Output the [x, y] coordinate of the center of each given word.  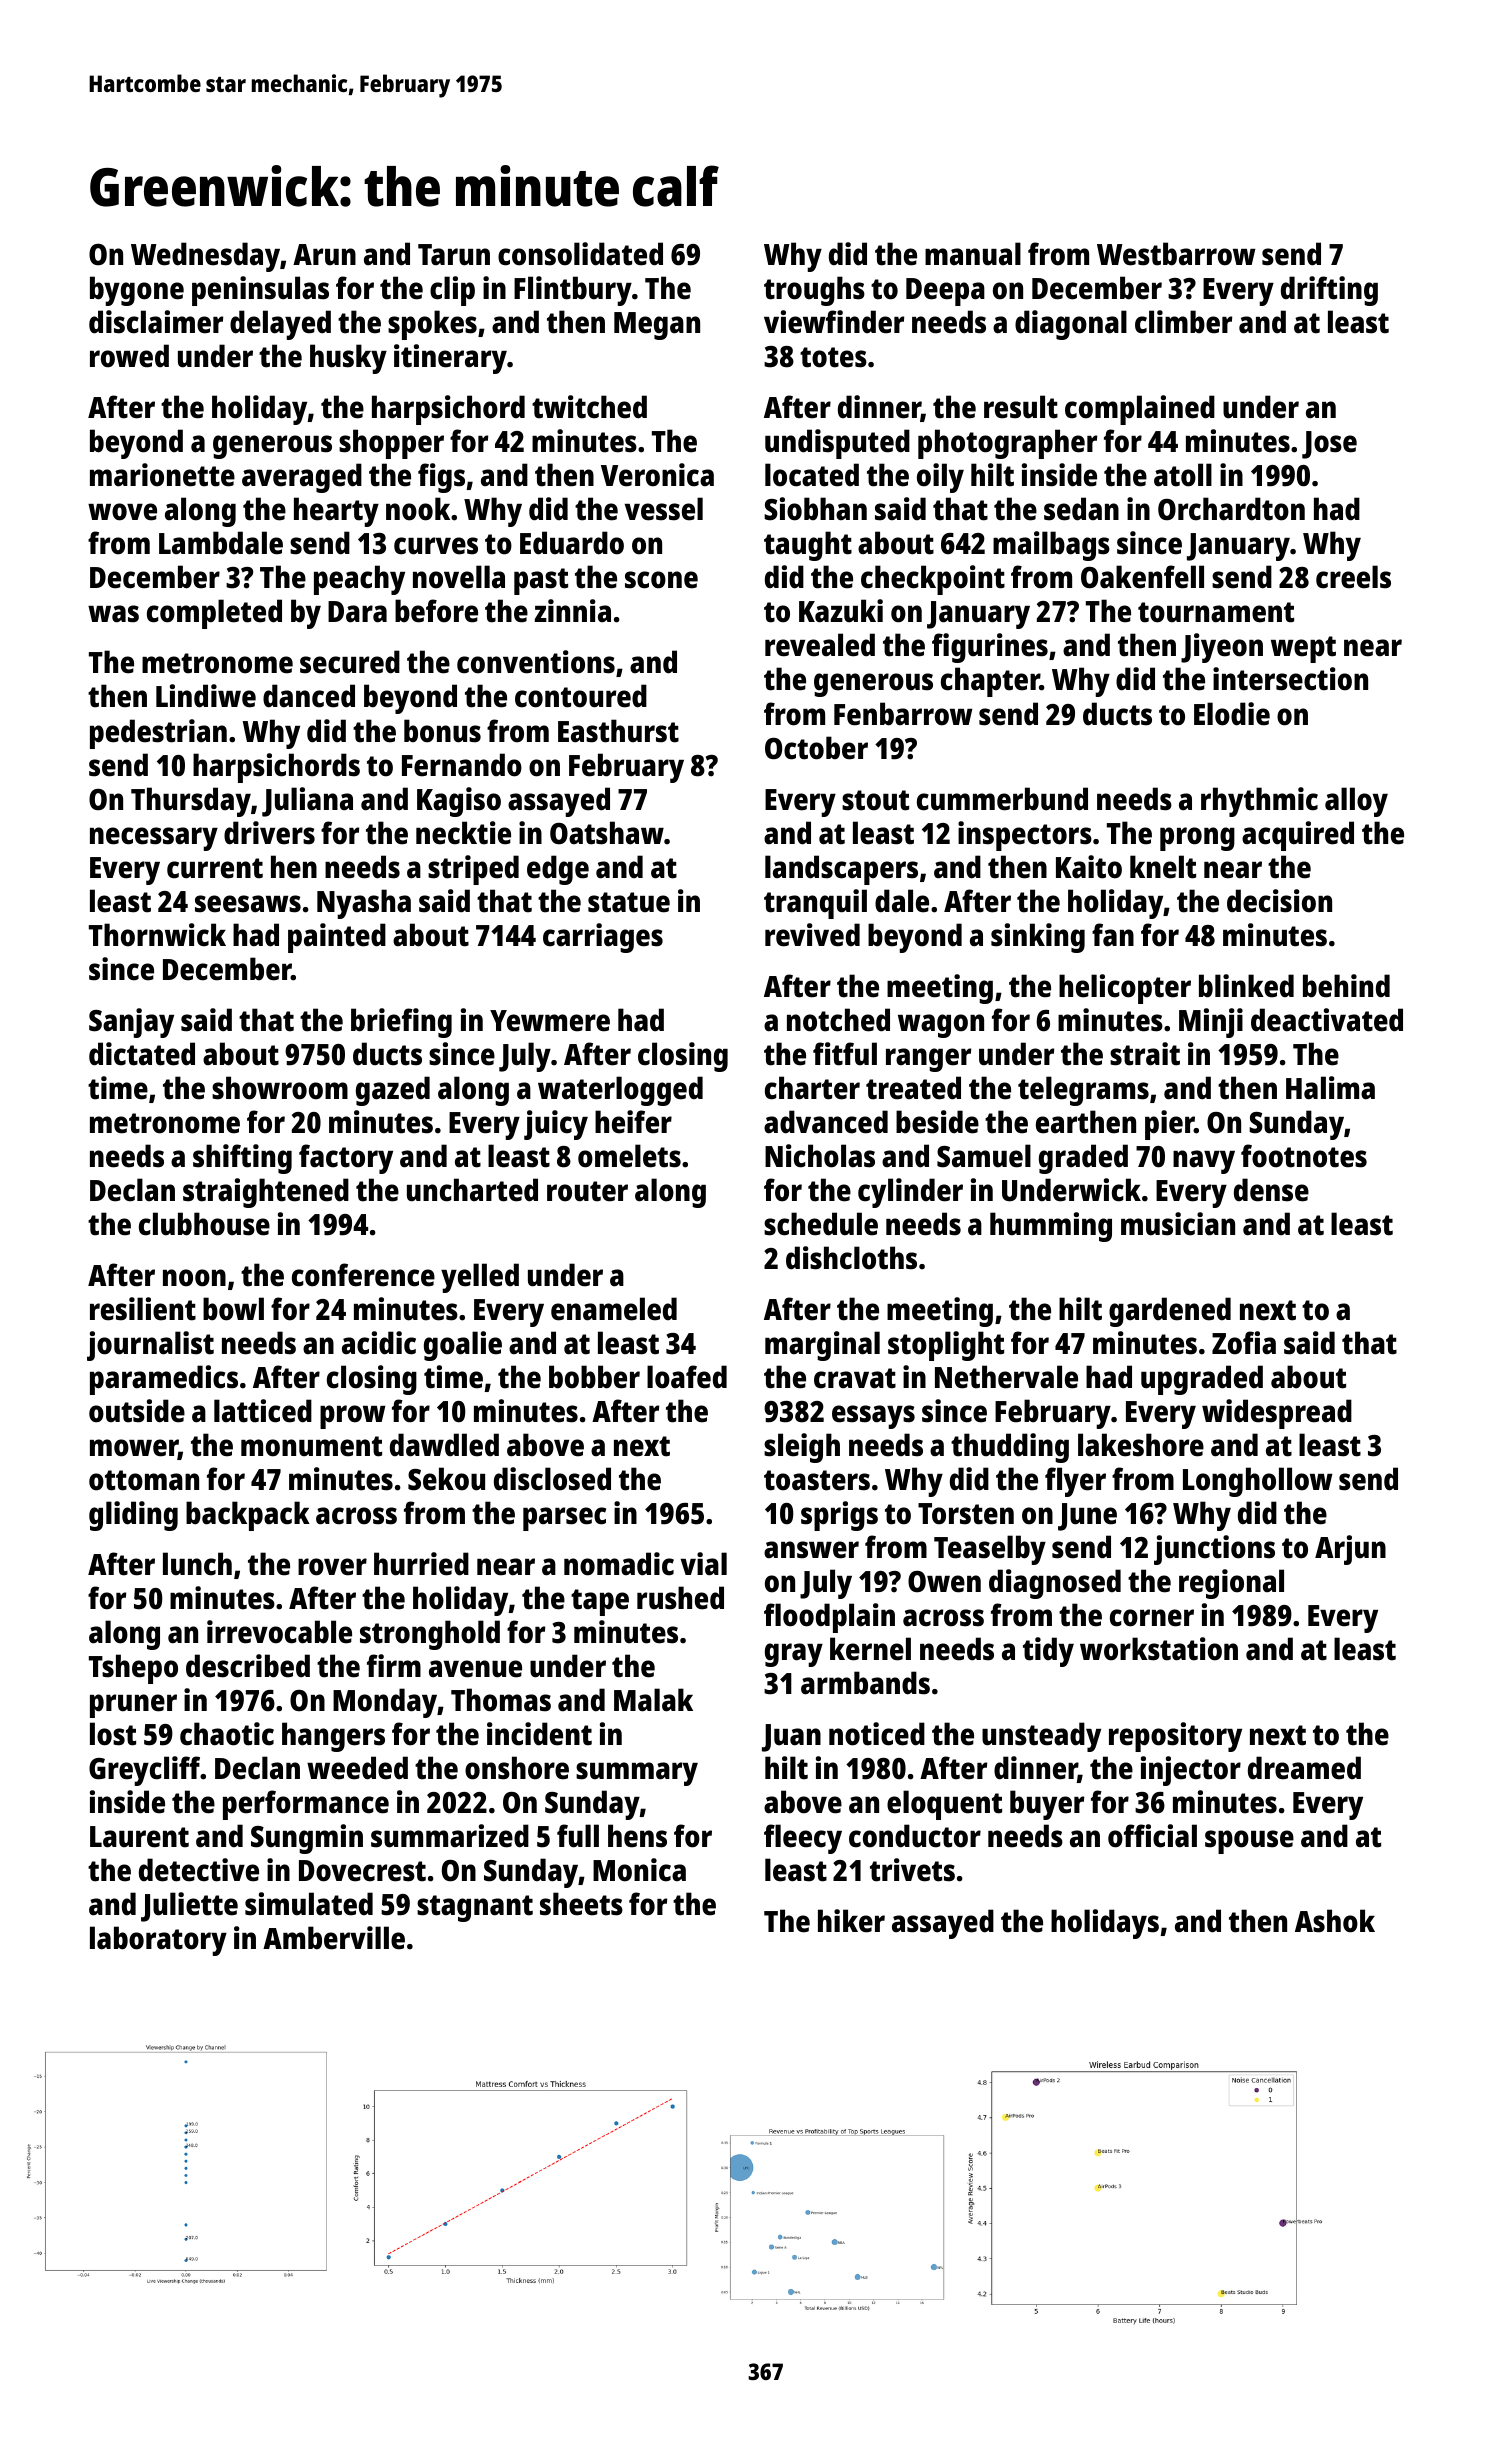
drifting [1329, 291]
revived [812, 935]
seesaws [248, 904]
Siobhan [815, 509]
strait [1145, 1054]
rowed [129, 356]
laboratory [158, 1941]
